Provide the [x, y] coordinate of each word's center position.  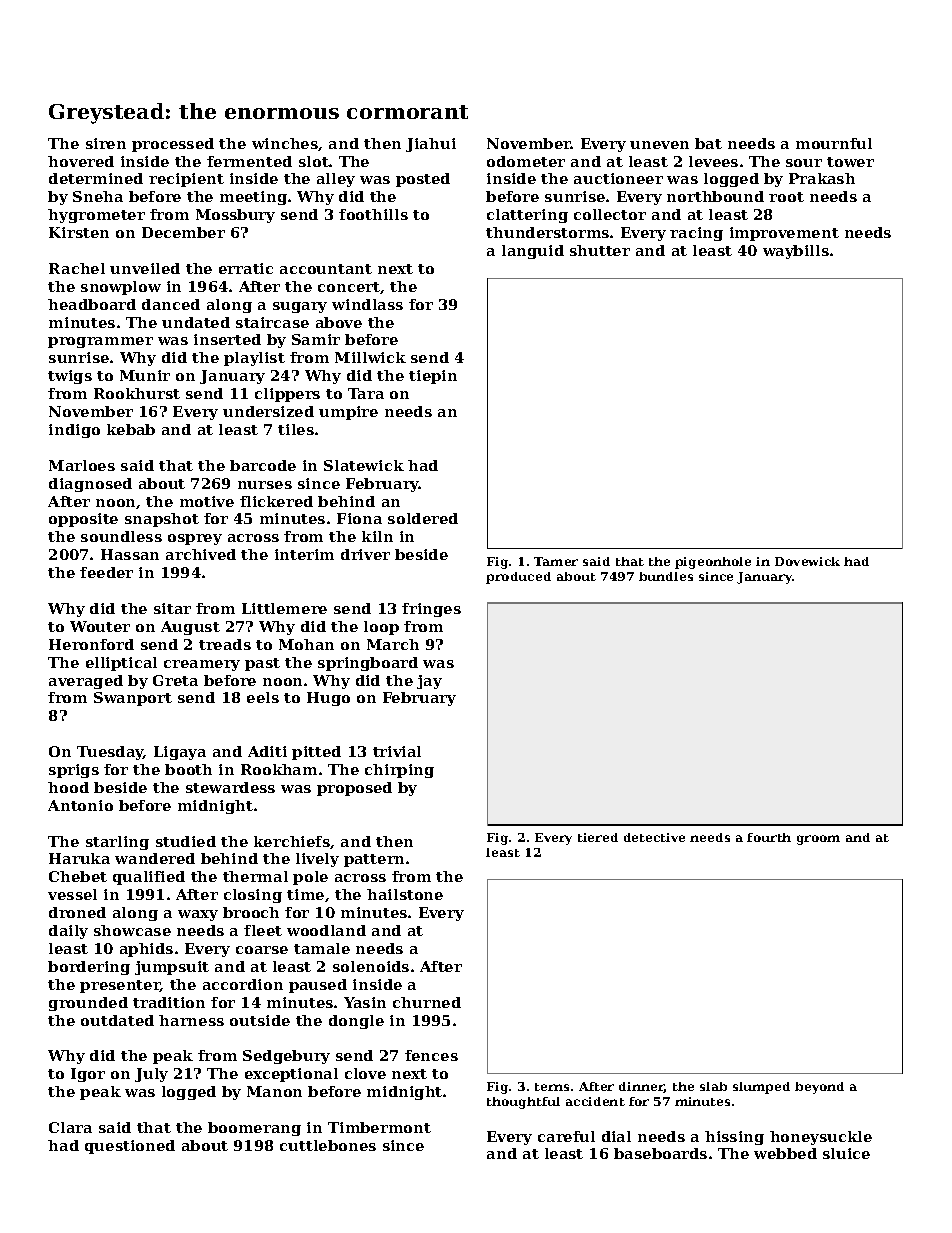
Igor [88, 1075]
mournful [834, 143]
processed [173, 145]
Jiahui [431, 145]
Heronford [91, 644]
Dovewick [807, 561]
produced [518, 578]
